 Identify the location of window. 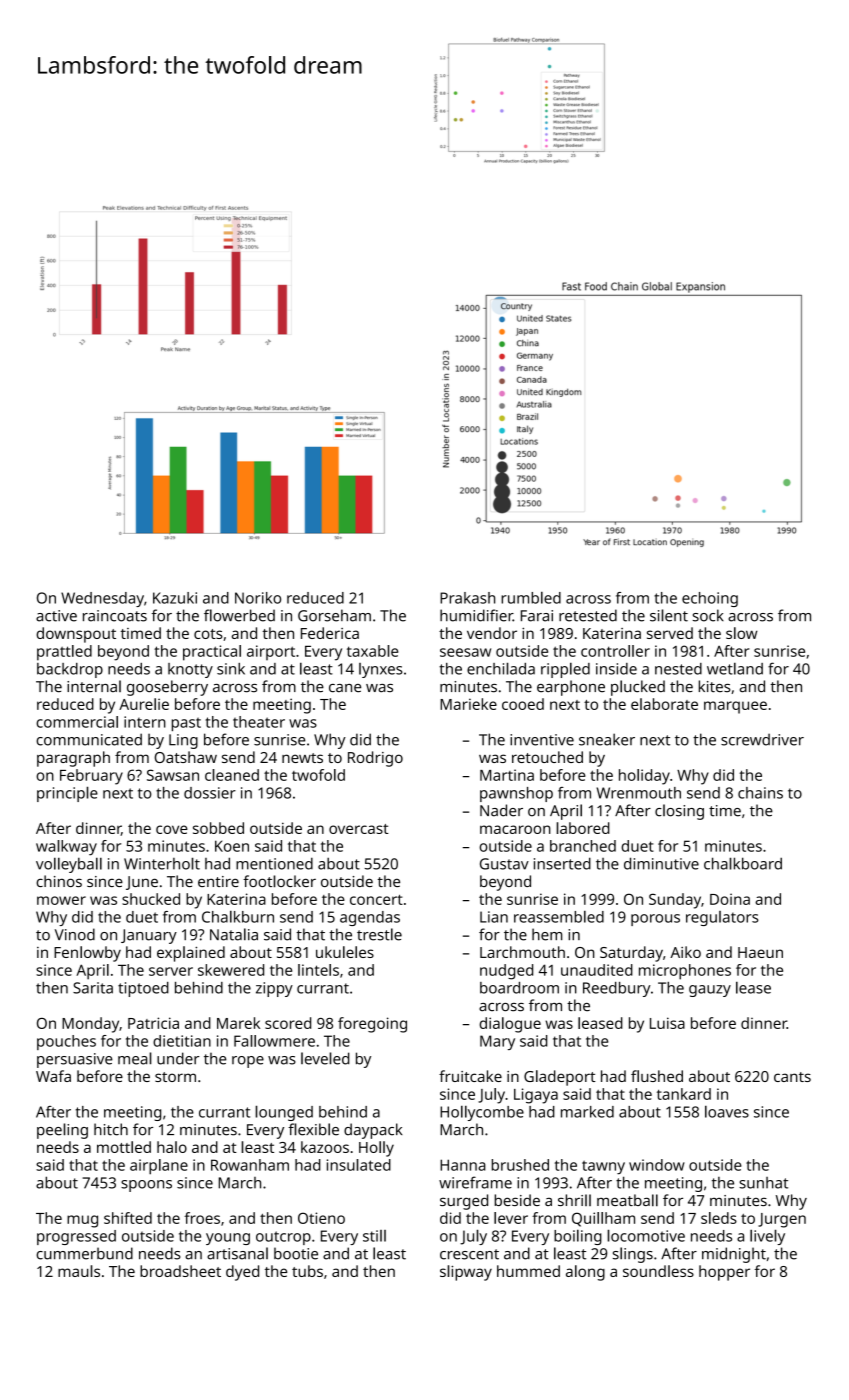
(657, 1165).
